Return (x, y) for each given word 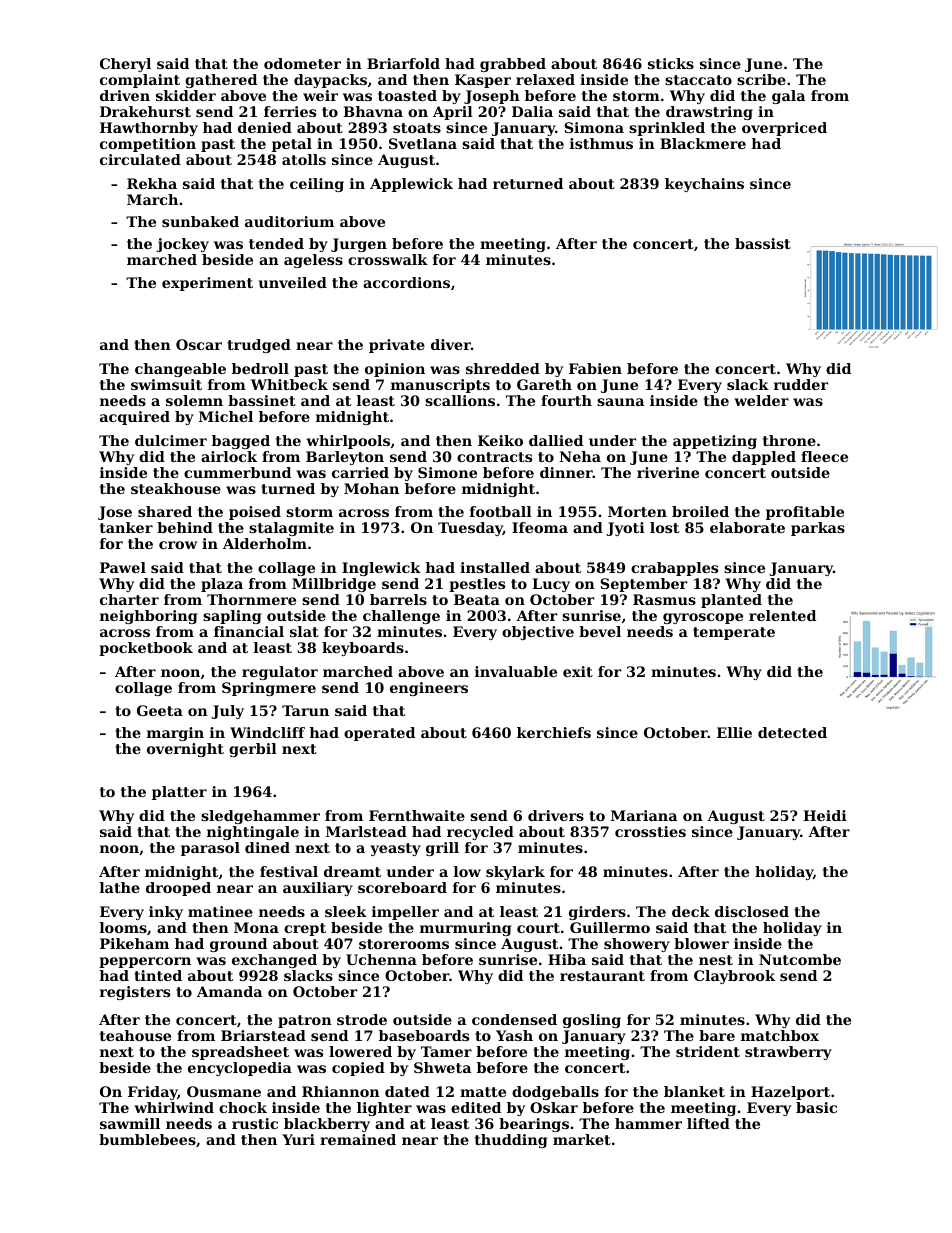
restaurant (602, 976)
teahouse (135, 1035)
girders (597, 913)
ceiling (317, 185)
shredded (503, 368)
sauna (620, 402)
